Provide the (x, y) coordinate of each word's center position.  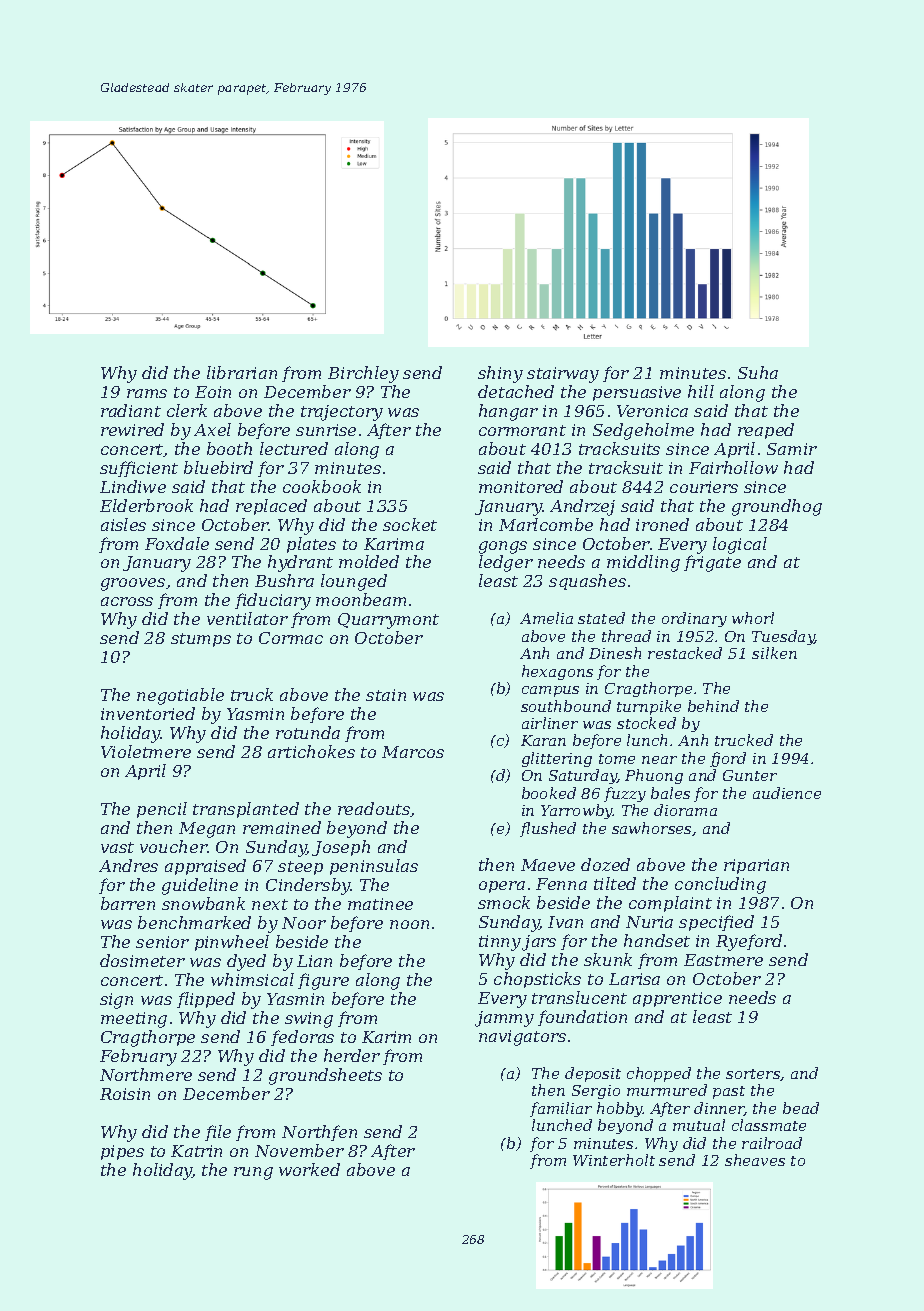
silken (774, 653)
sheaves (755, 1160)
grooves (133, 584)
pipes (122, 1152)
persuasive (637, 393)
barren (128, 903)
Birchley (363, 374)
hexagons (557, 672)
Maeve (548, 865)
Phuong (654, 776)
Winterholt (614, 1160)
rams (147, 393)
